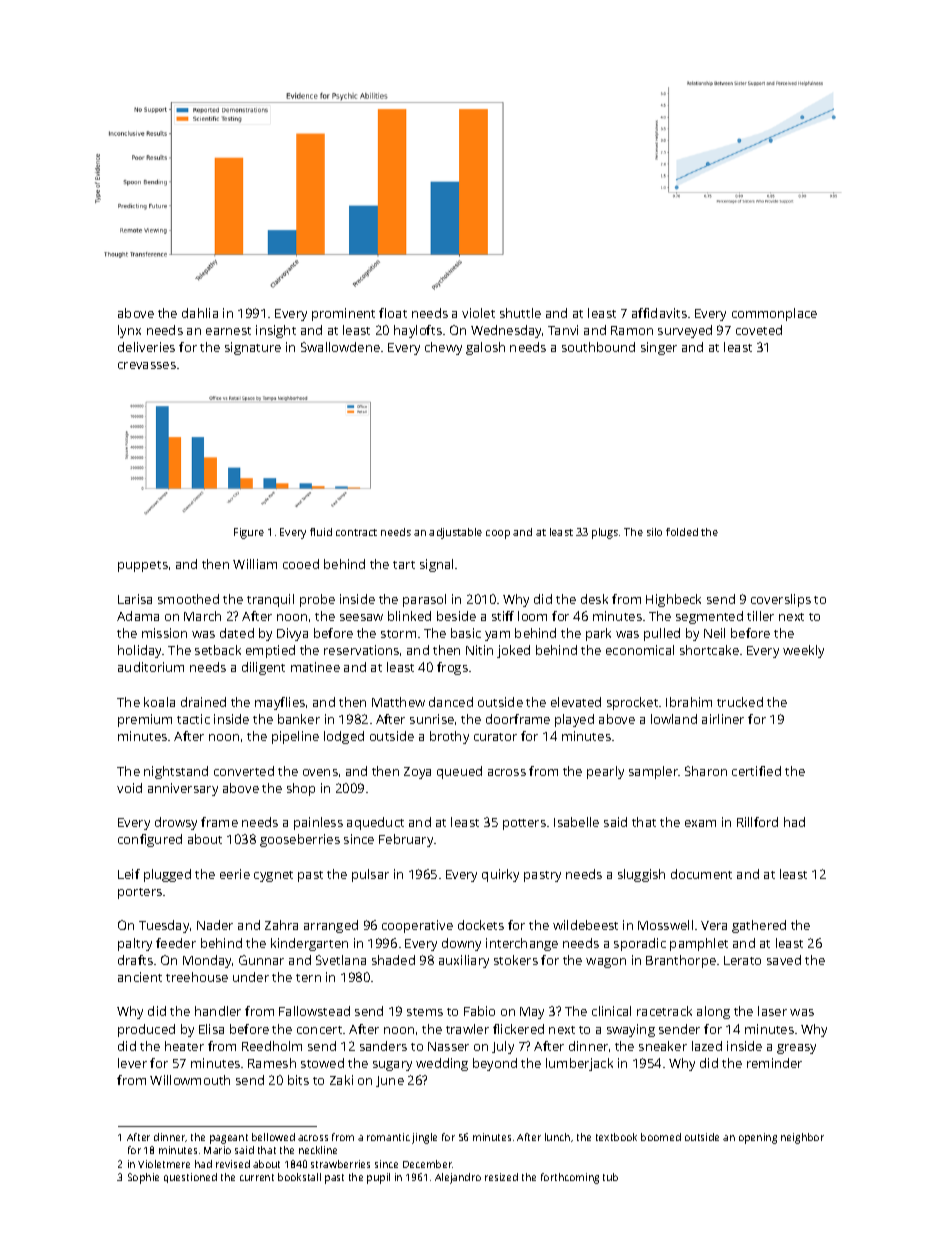 This document has width=952, height=1233. I want to click on puppets, so click(143, 566).
